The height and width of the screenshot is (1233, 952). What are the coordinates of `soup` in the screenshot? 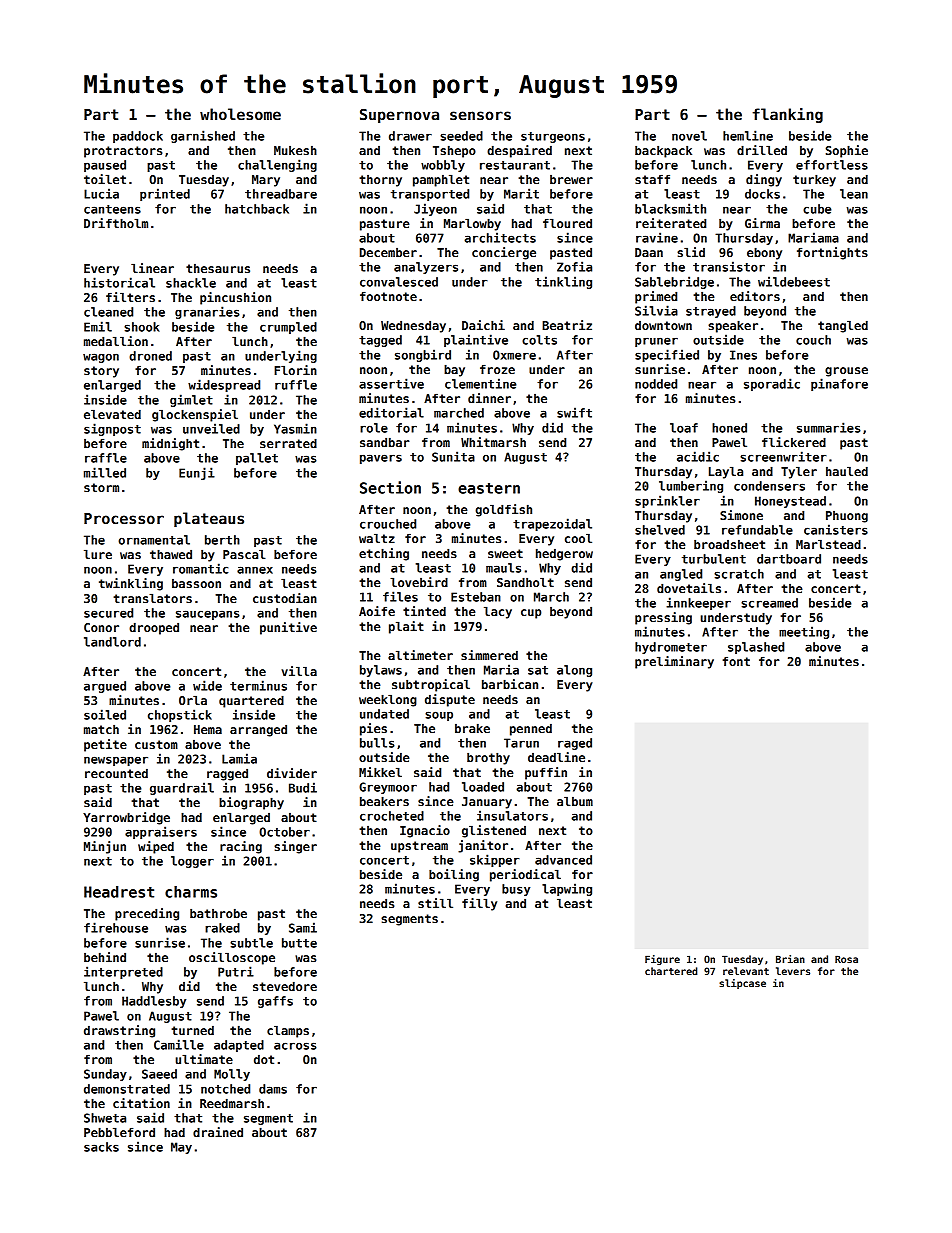 It's located at (439, 716).
